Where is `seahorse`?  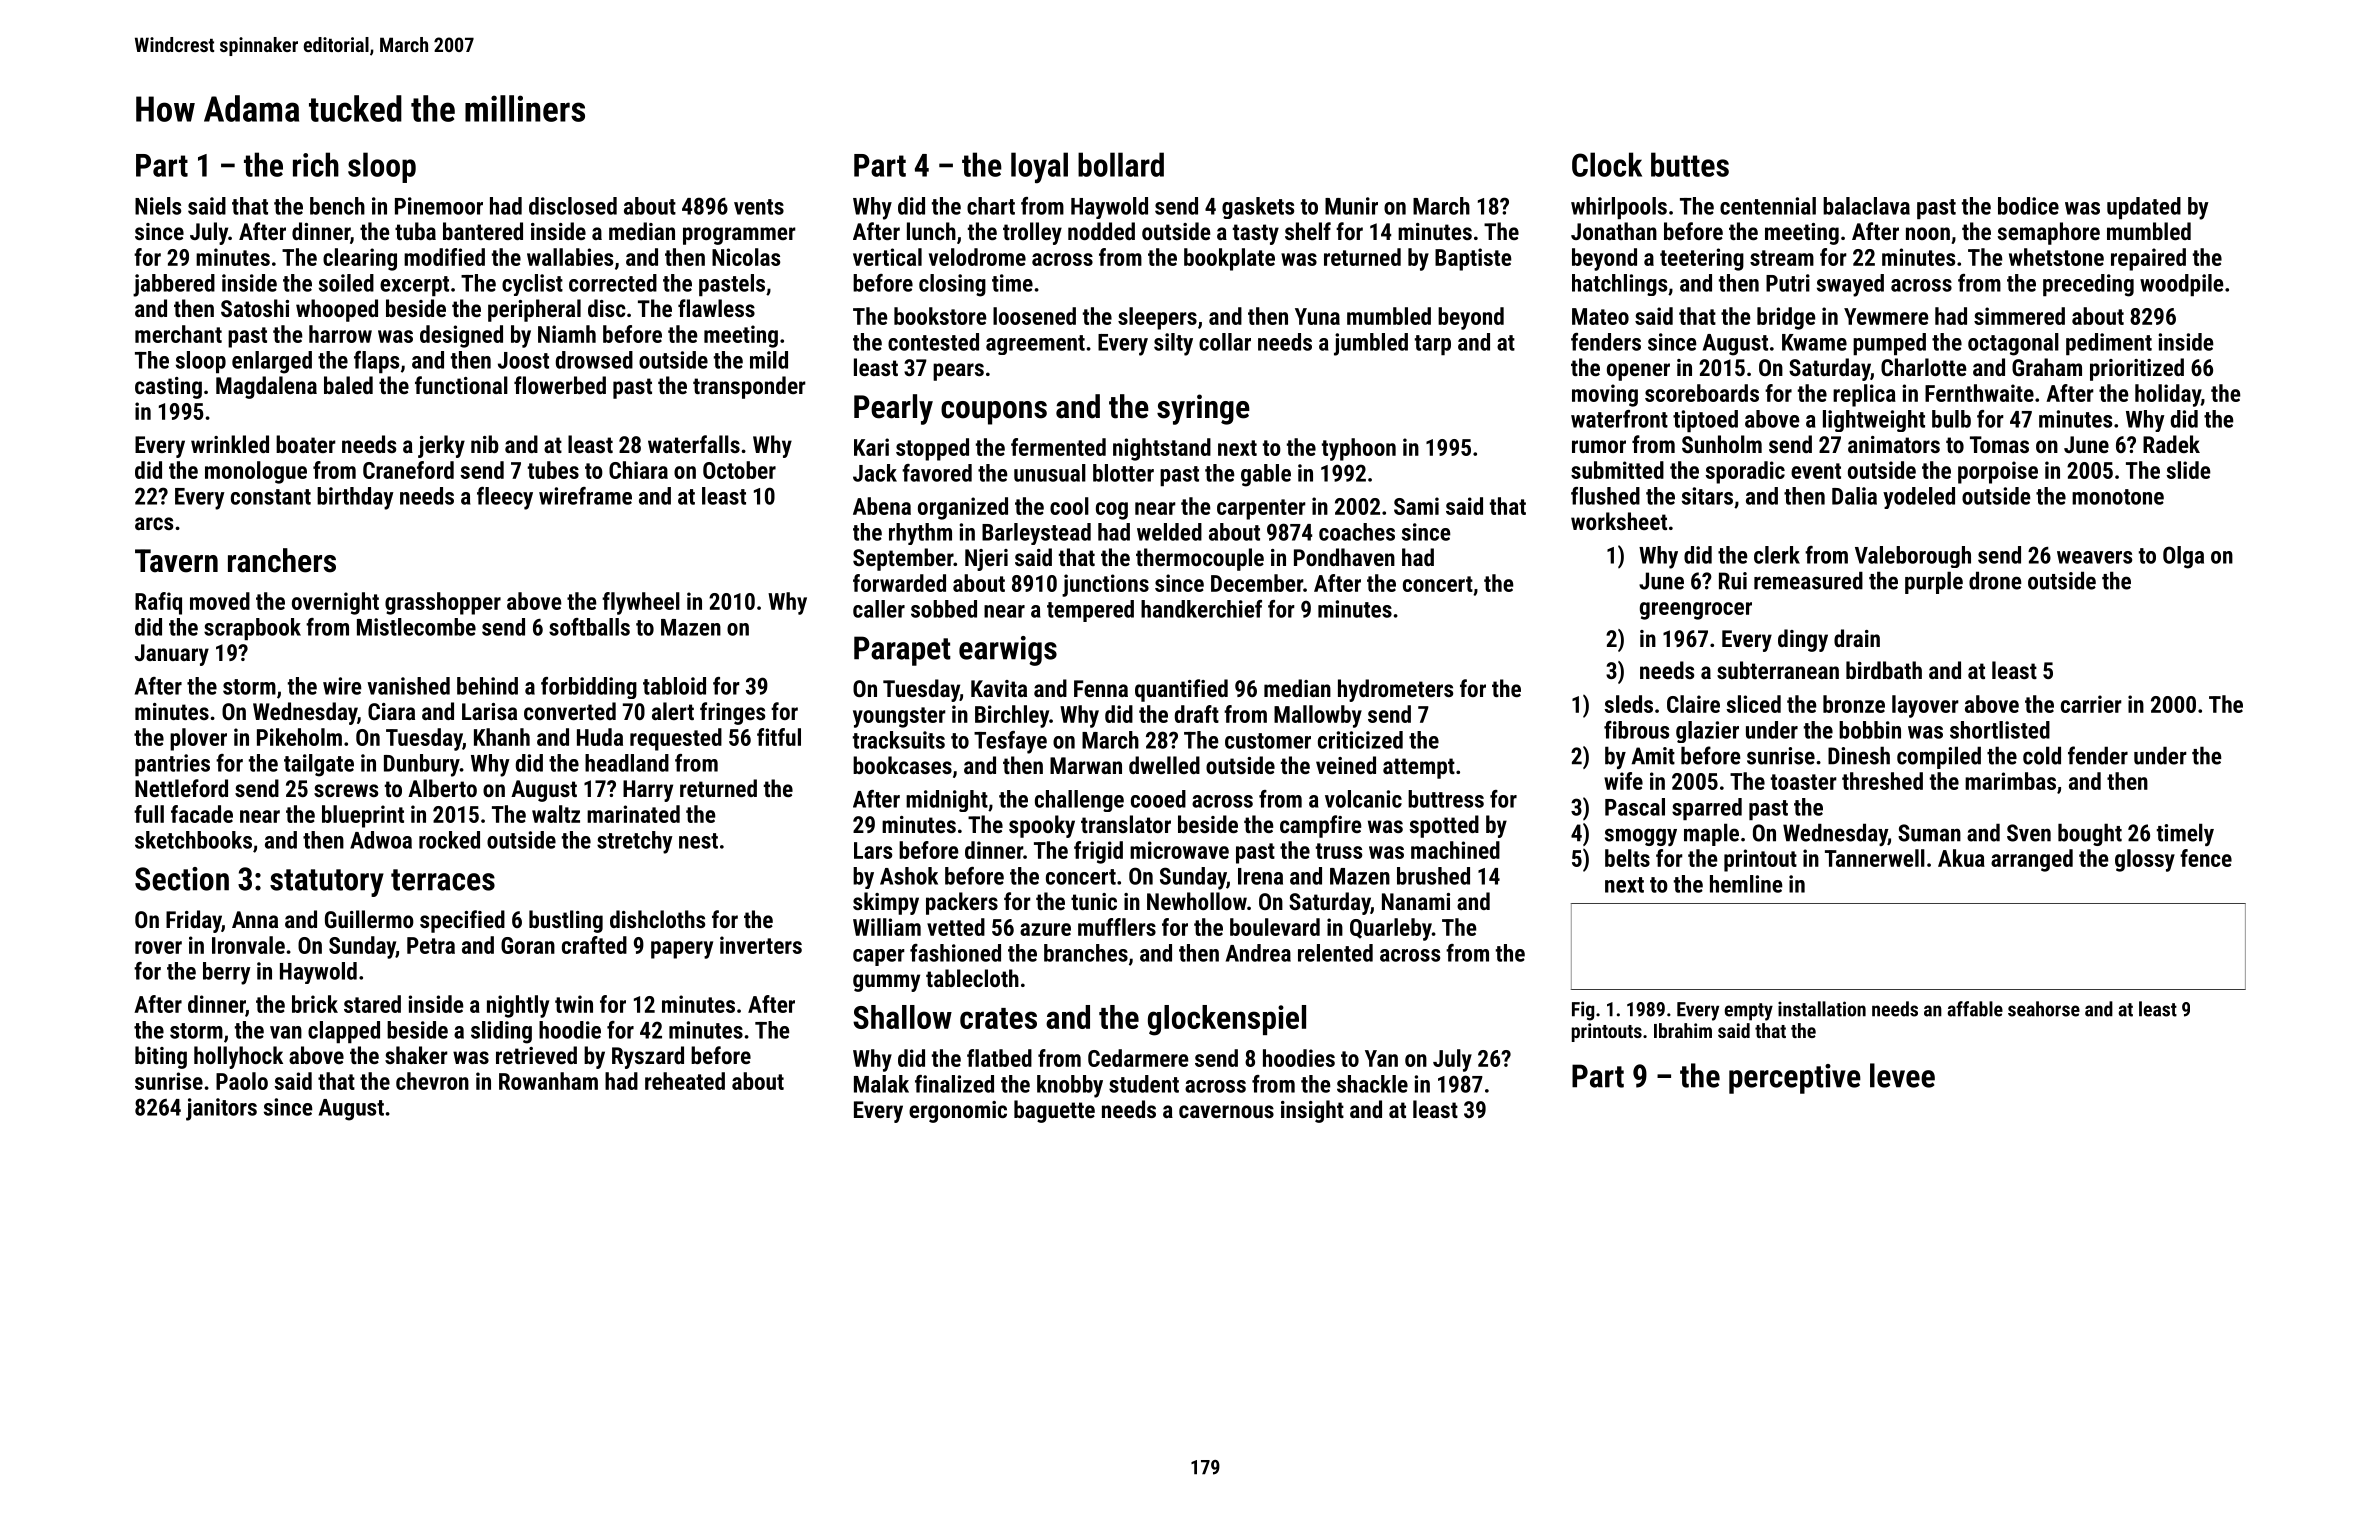 seahorse is located at coordinates (2044, 1009).
